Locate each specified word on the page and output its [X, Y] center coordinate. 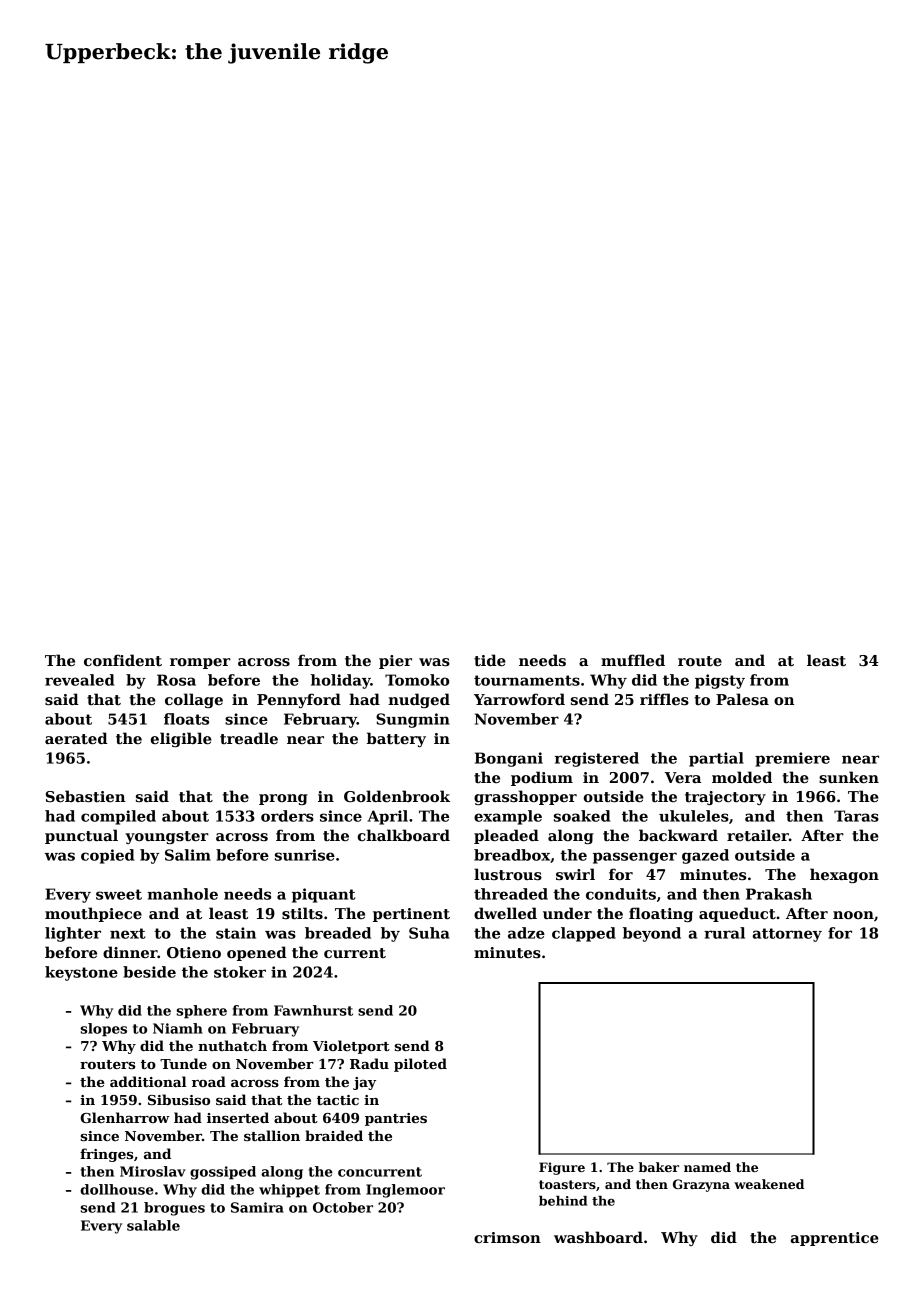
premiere [792, 759]
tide [490, 660]
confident [123, 660]
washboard [598, 1237]
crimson [507, 1237]
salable [153, 1225]
